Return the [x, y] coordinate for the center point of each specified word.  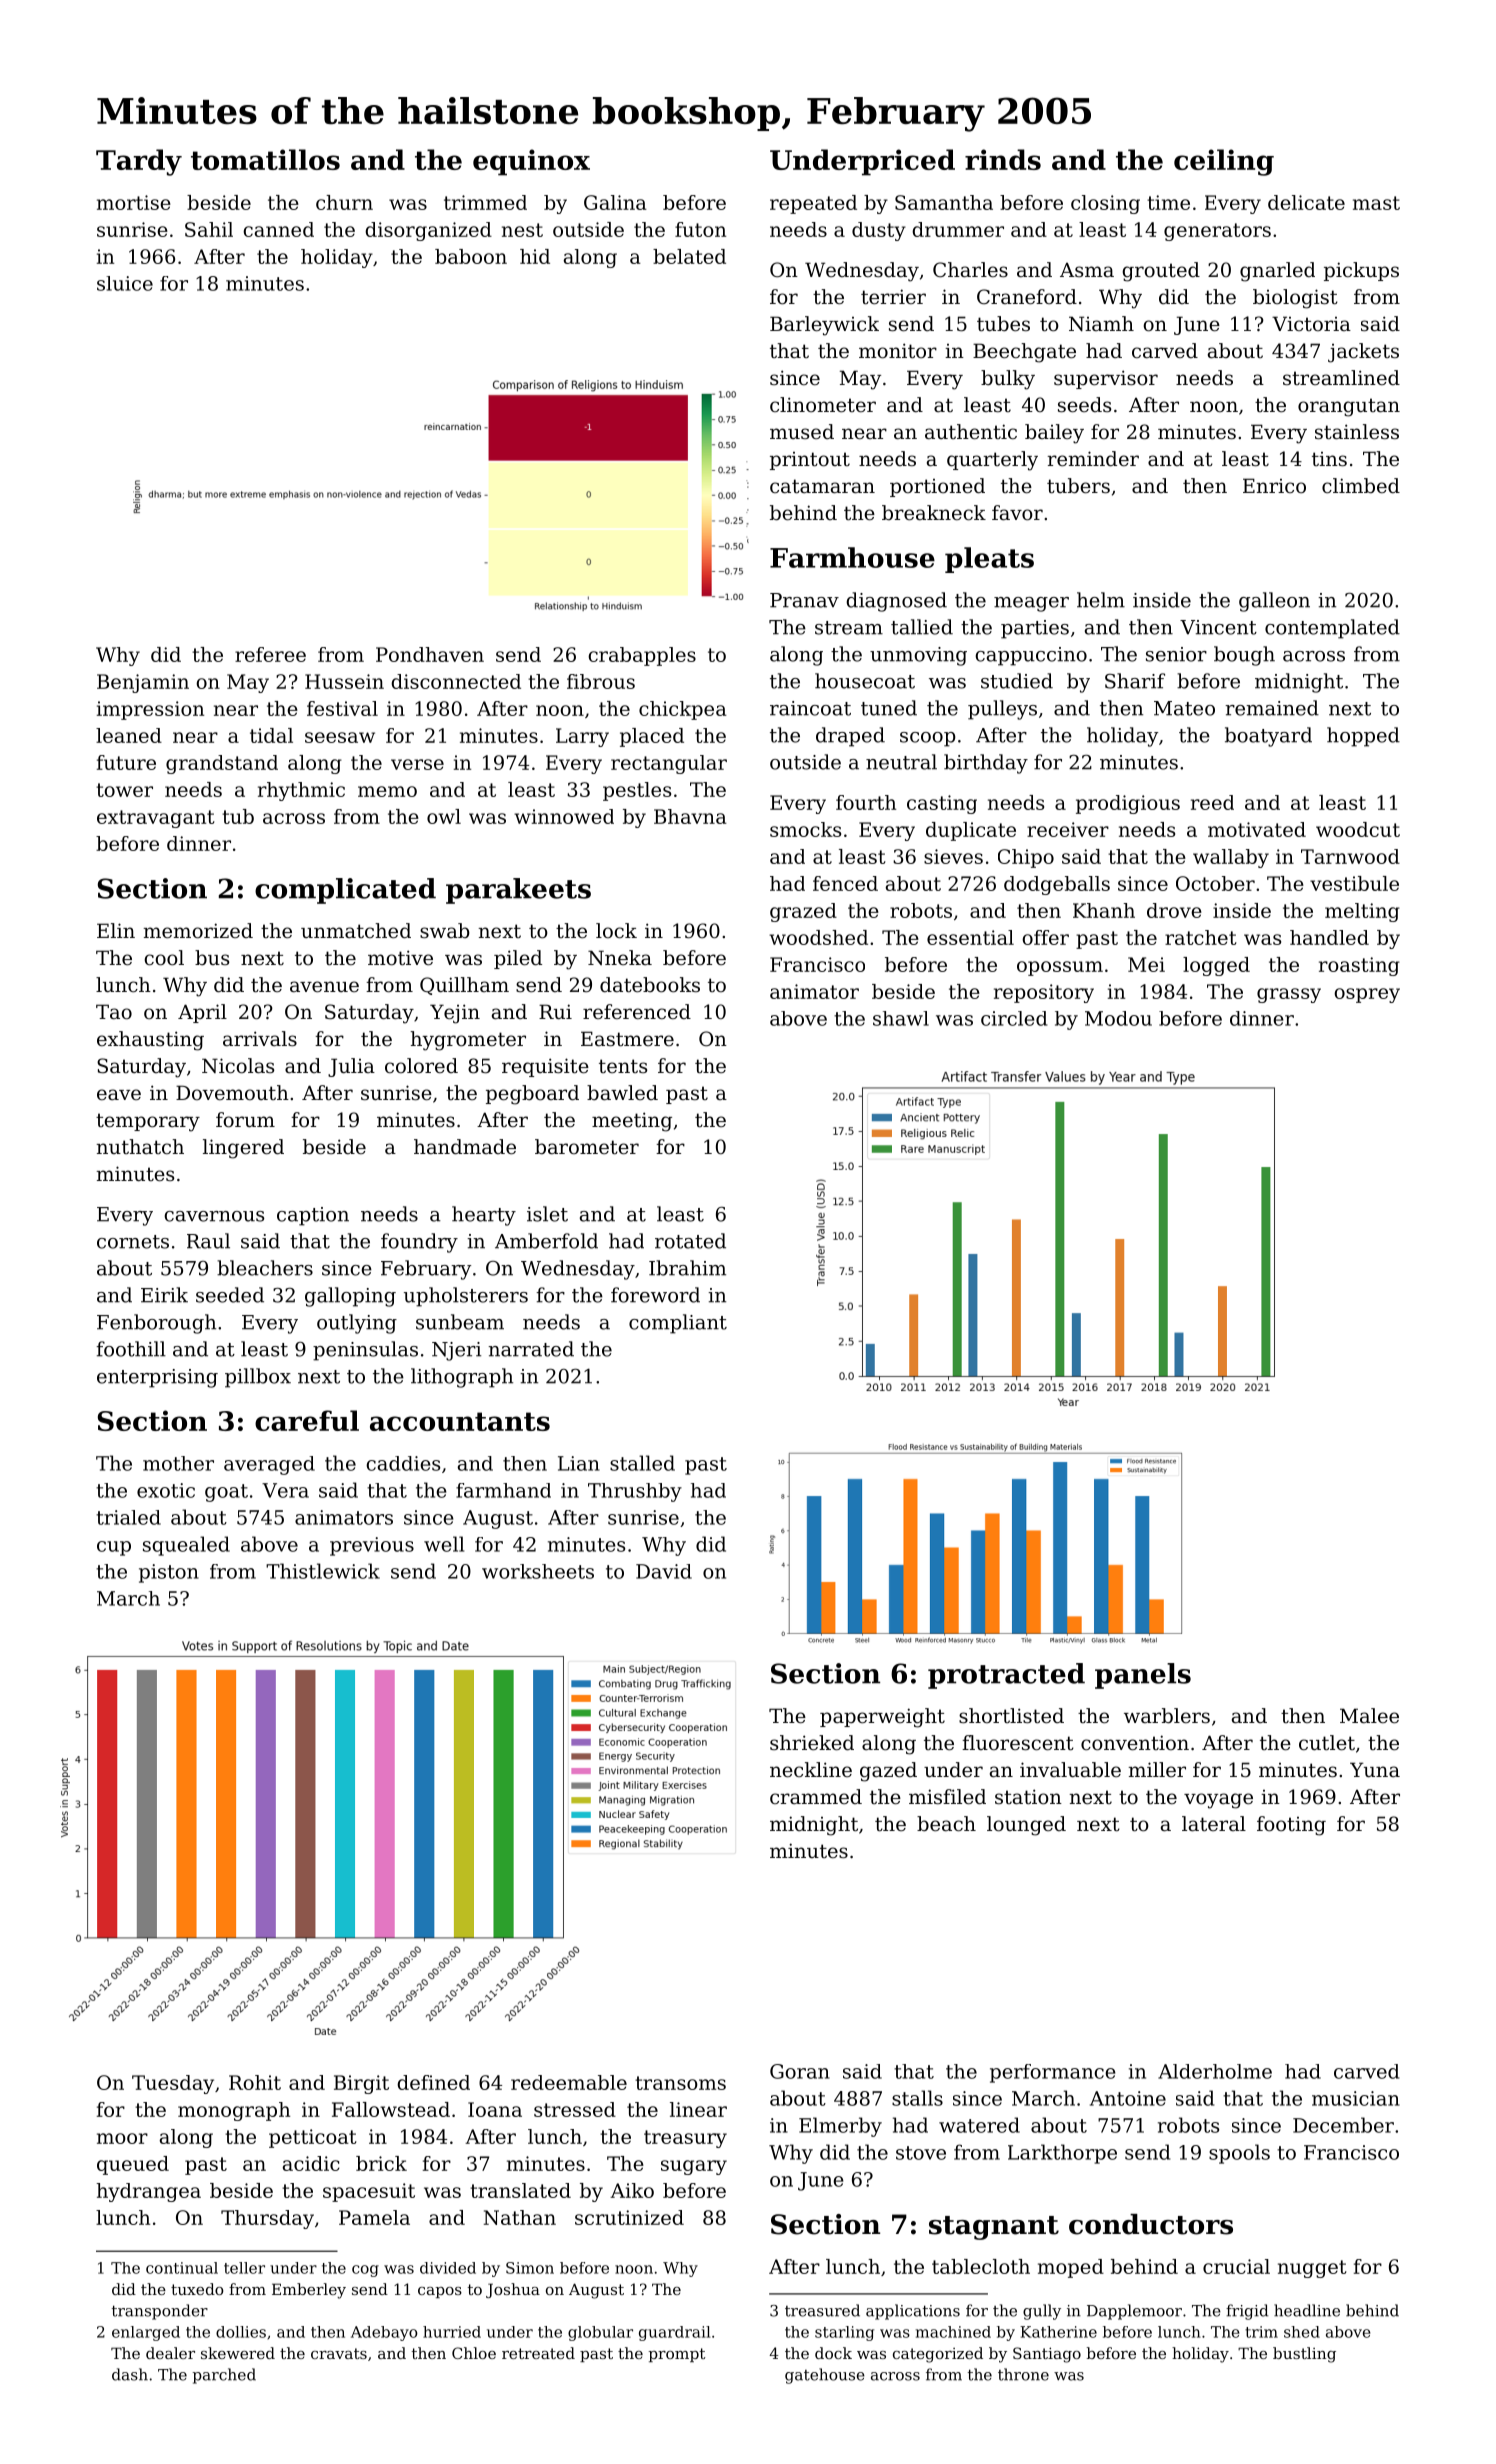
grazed [803, 912]
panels [1143, 1676]
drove [1174, 910]
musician [1356, 2098]
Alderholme [1215, 2071]
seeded [230, 1295]
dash [130, 2374]
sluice [125, 283]
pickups [1361, 271]
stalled [642, 1463]
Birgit [361, 2084]
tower [124, 790]
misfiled [947, 1797]
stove [921, 2153]
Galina [615, 202]
